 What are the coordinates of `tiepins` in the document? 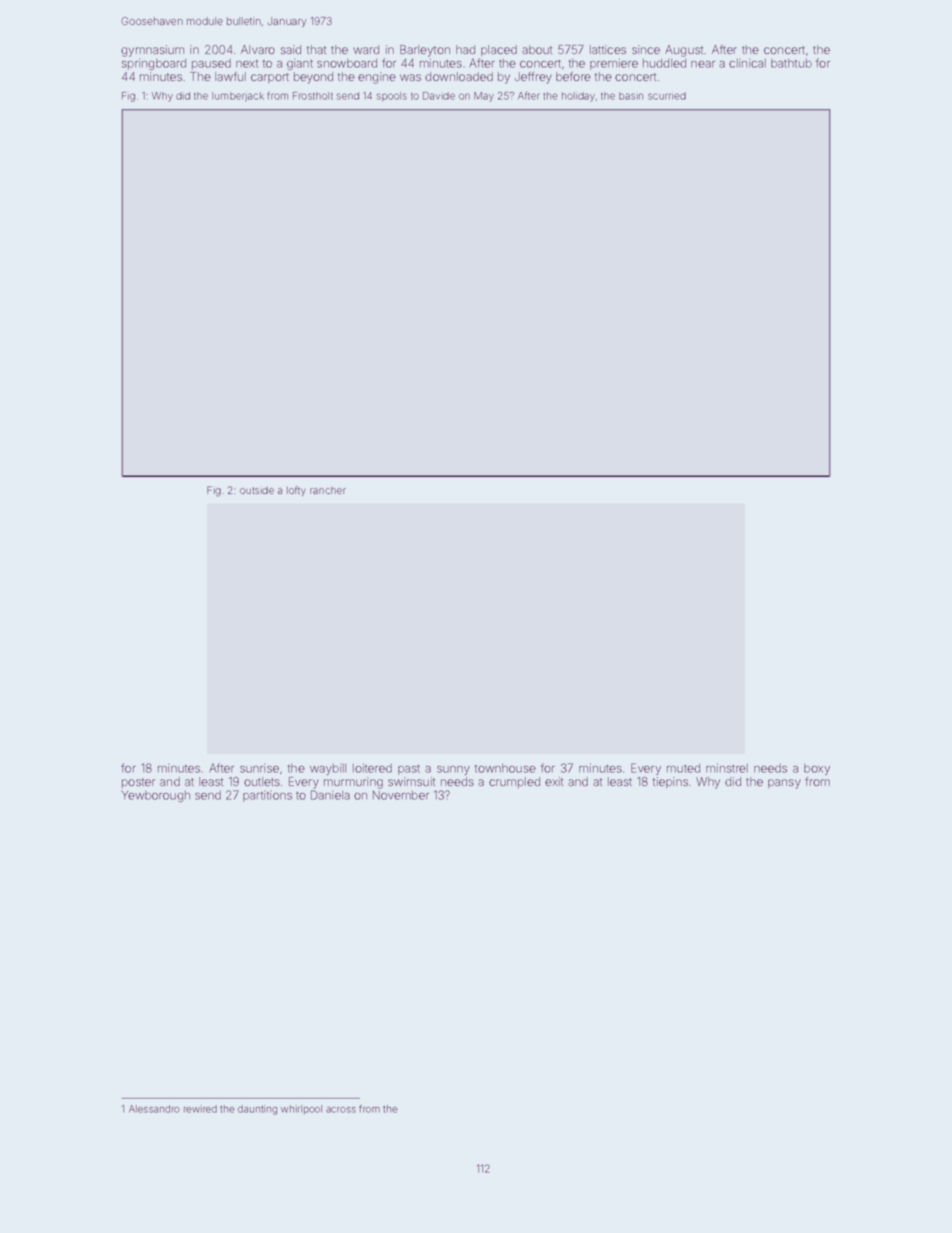 It's located at (670, 782).
